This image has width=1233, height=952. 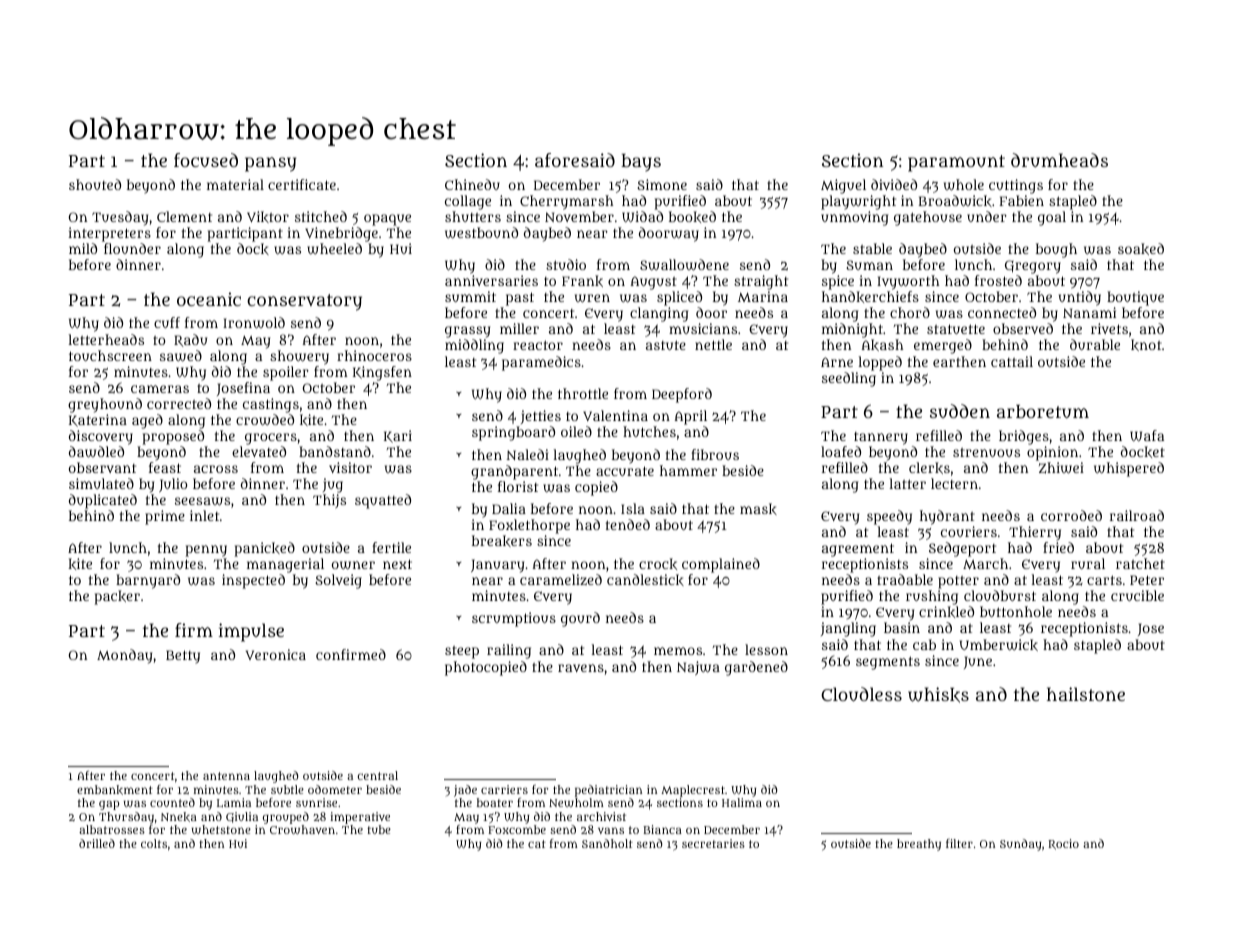 What do you see at coordinates (206, 160) in the image?
I see `focused` at bounding box center [206, 160].
